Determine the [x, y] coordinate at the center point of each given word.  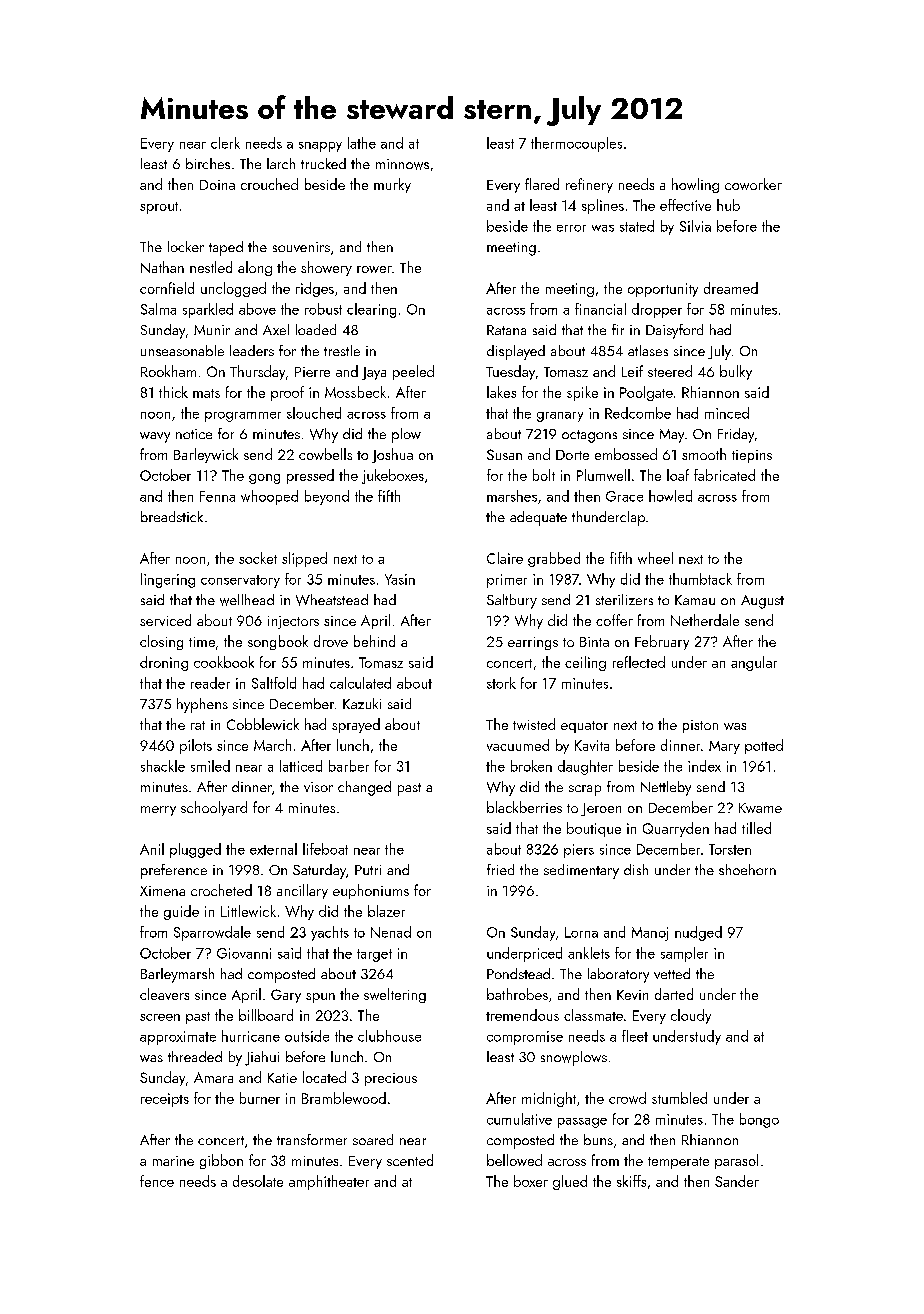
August [762, 602]
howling [695, 185]
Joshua [392, 455]
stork [501, 683]
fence [157, 1181]
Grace [624, 496]
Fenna [217, 496]
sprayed [356, 725]
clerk [225, 143]
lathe [362, 143]
